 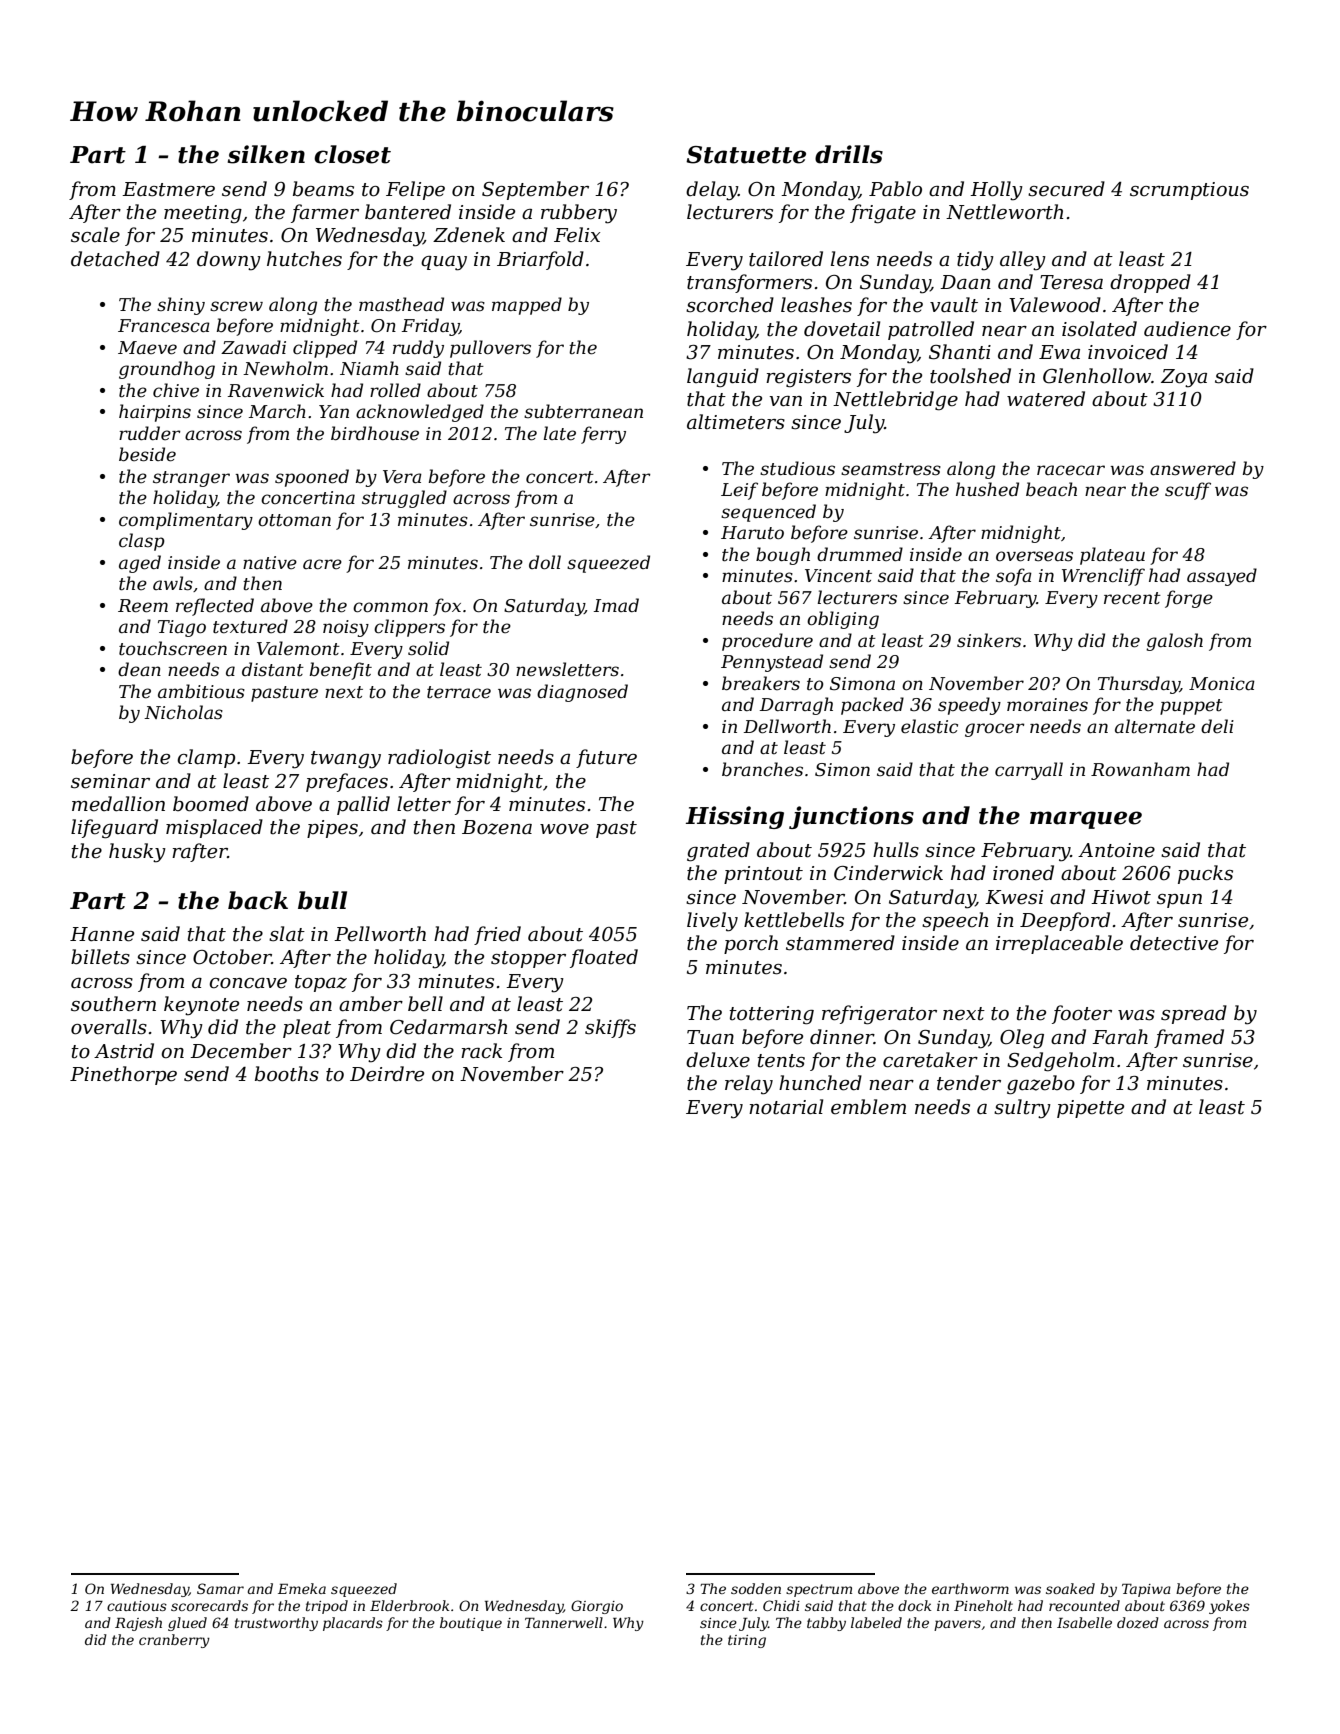 I want to click on Samar, so click(x=220, y=1588).
